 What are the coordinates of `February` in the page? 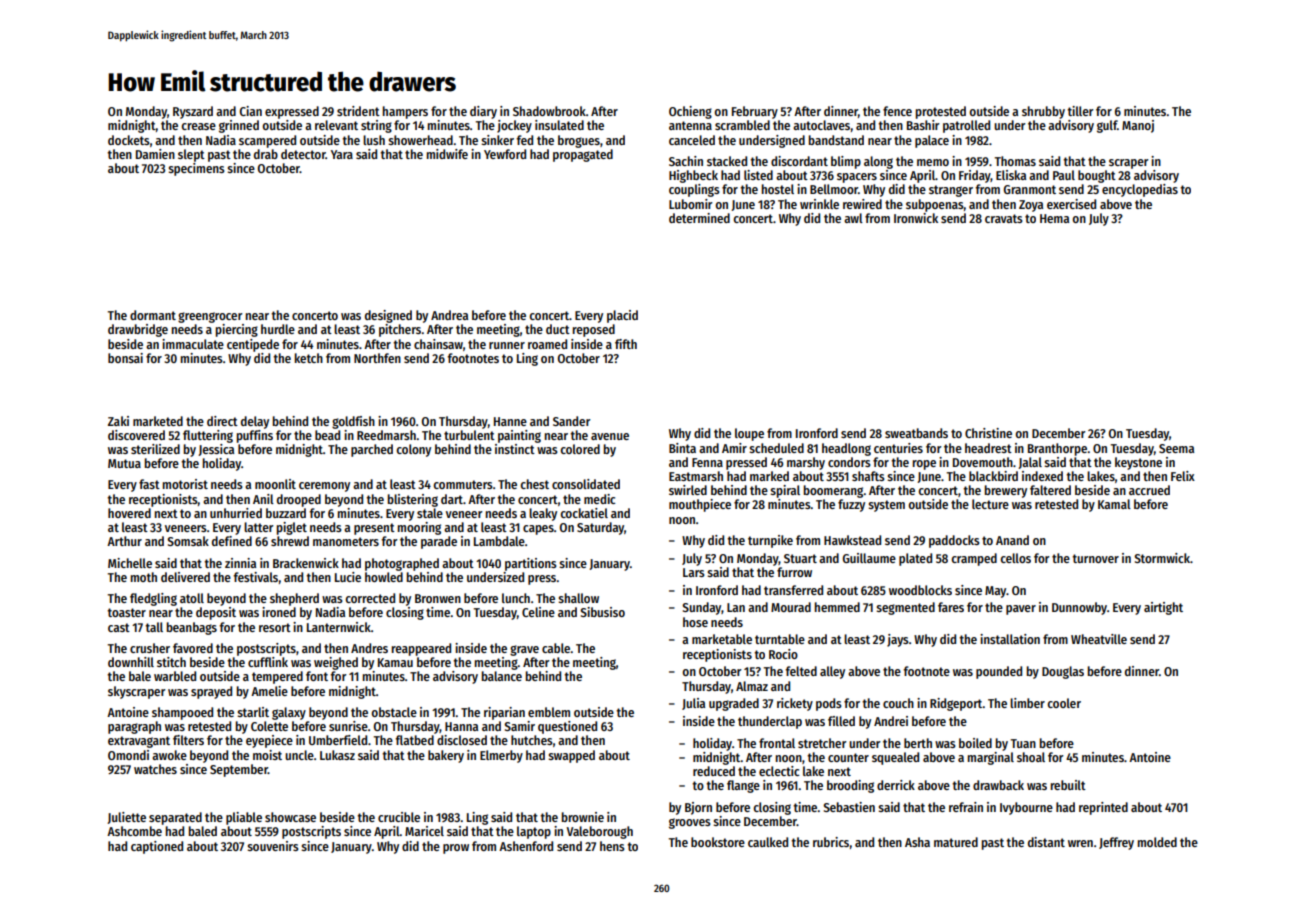 It's located at (755, 112).
